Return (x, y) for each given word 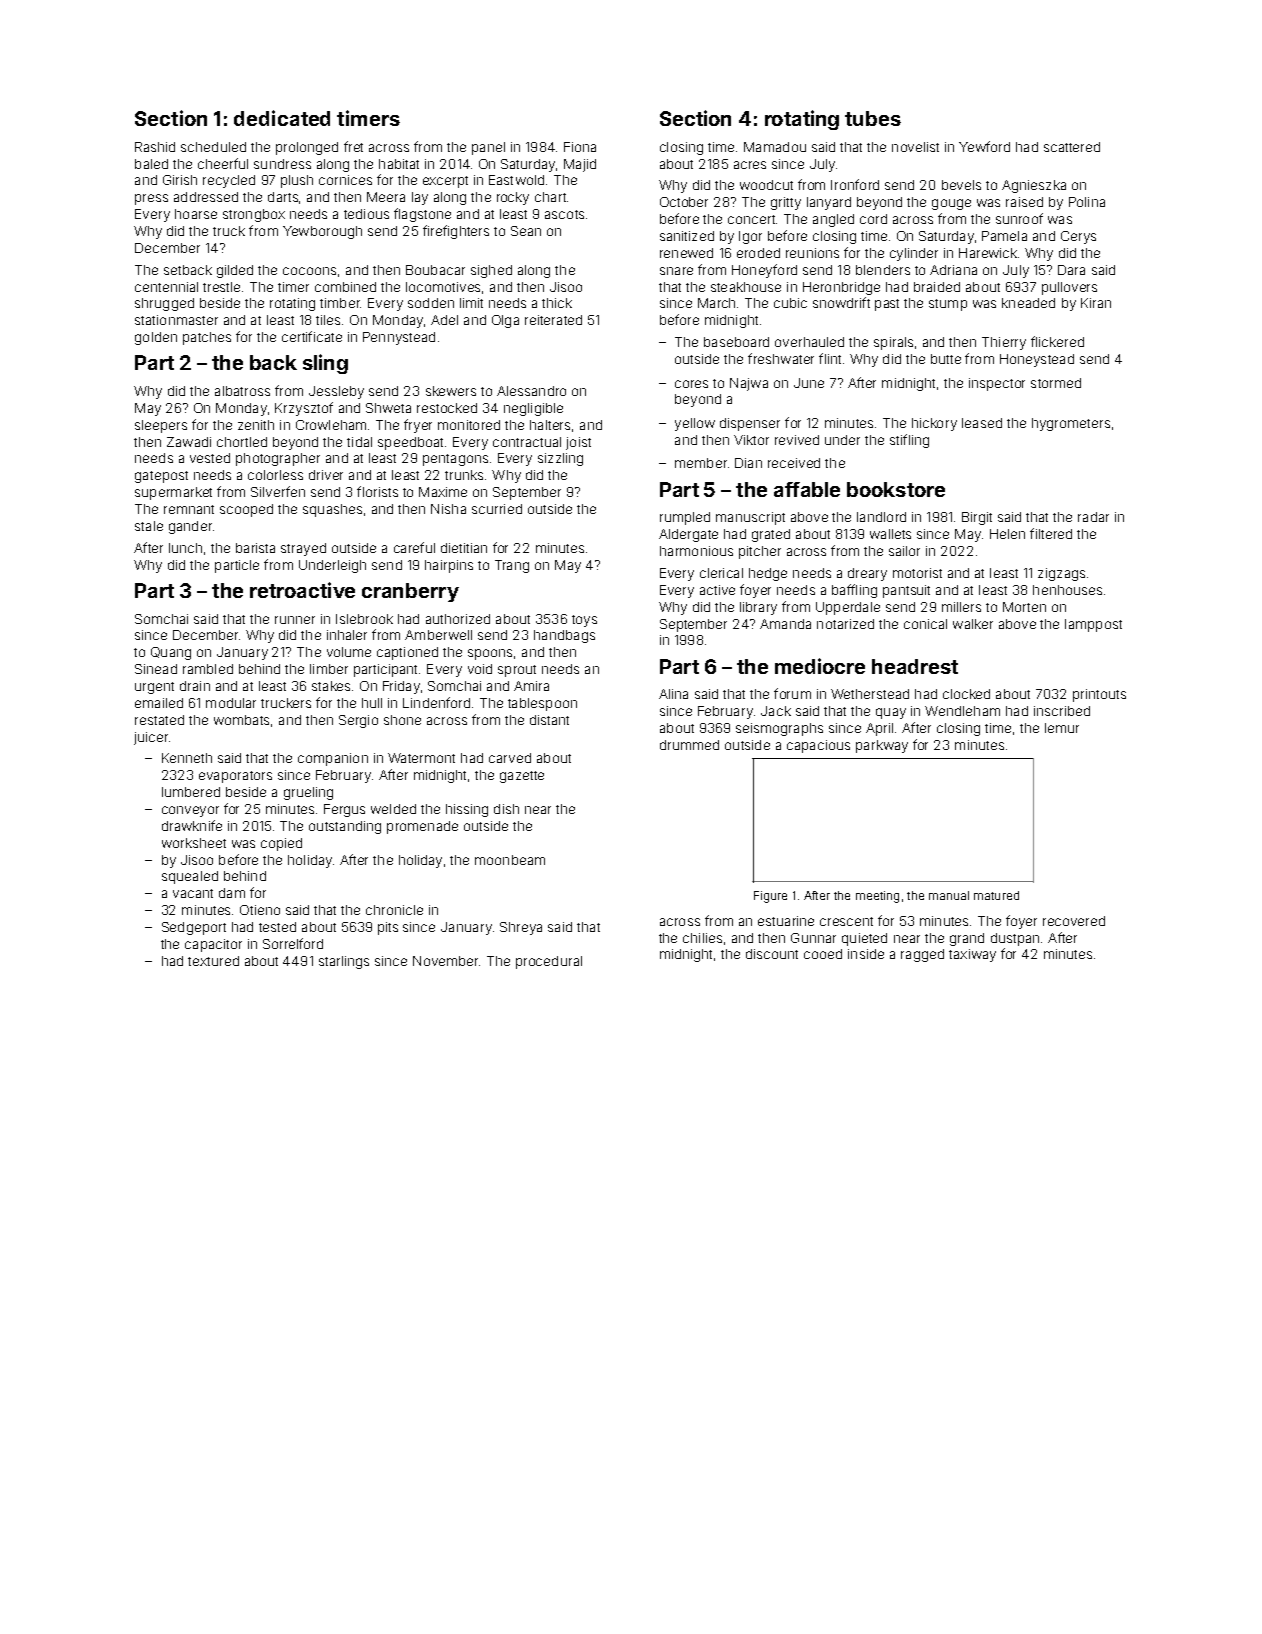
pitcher (760, 552)
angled (833, 220)
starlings (344, 962)
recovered (1074, 921)
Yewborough (322, 232)
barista (255, 548)
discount (772, 954)
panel (488, 148)
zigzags (1061, 574)
